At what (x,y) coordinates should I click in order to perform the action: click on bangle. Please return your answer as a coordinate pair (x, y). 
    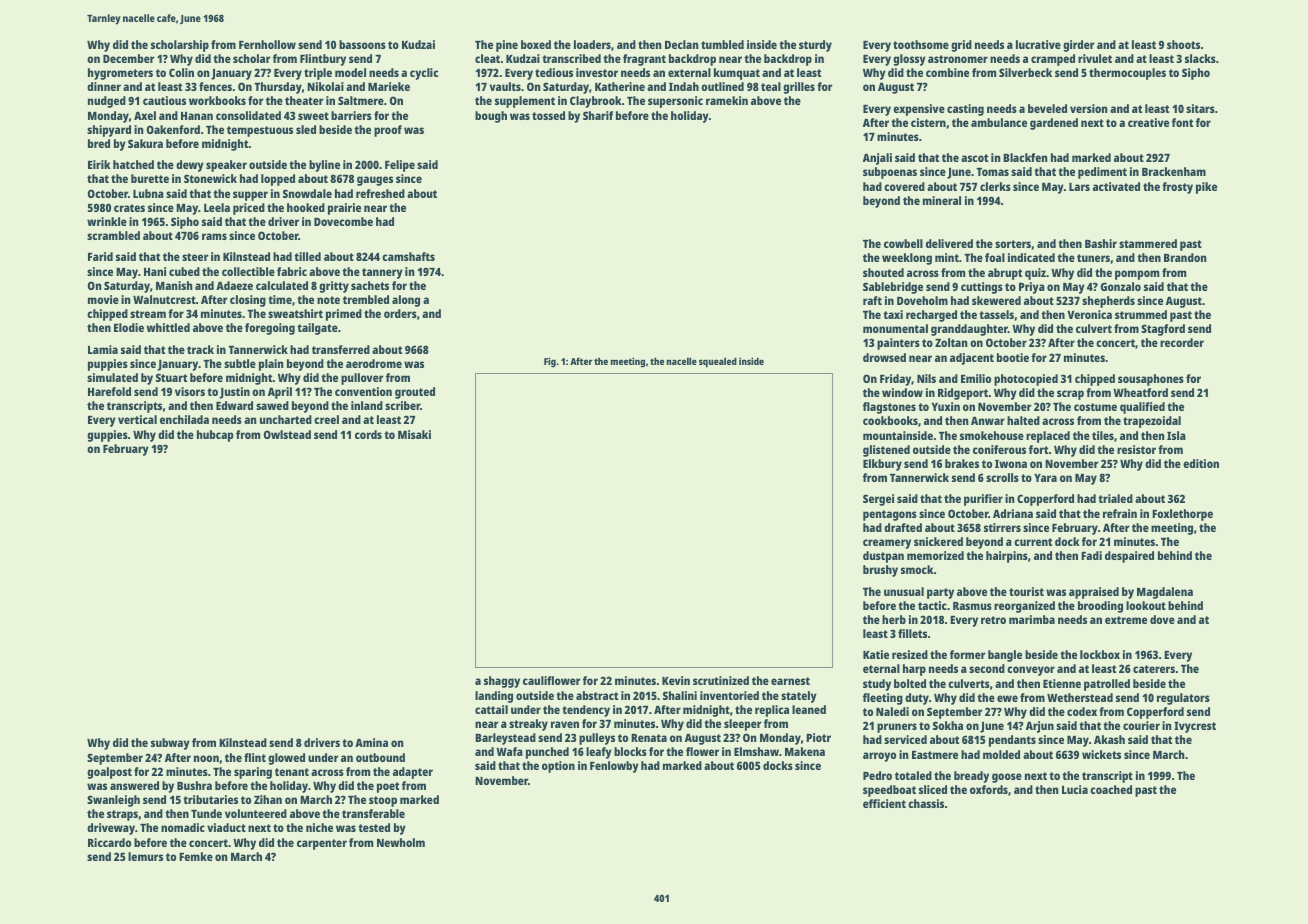
    Looking at the image, I should click on (1005, 656).
